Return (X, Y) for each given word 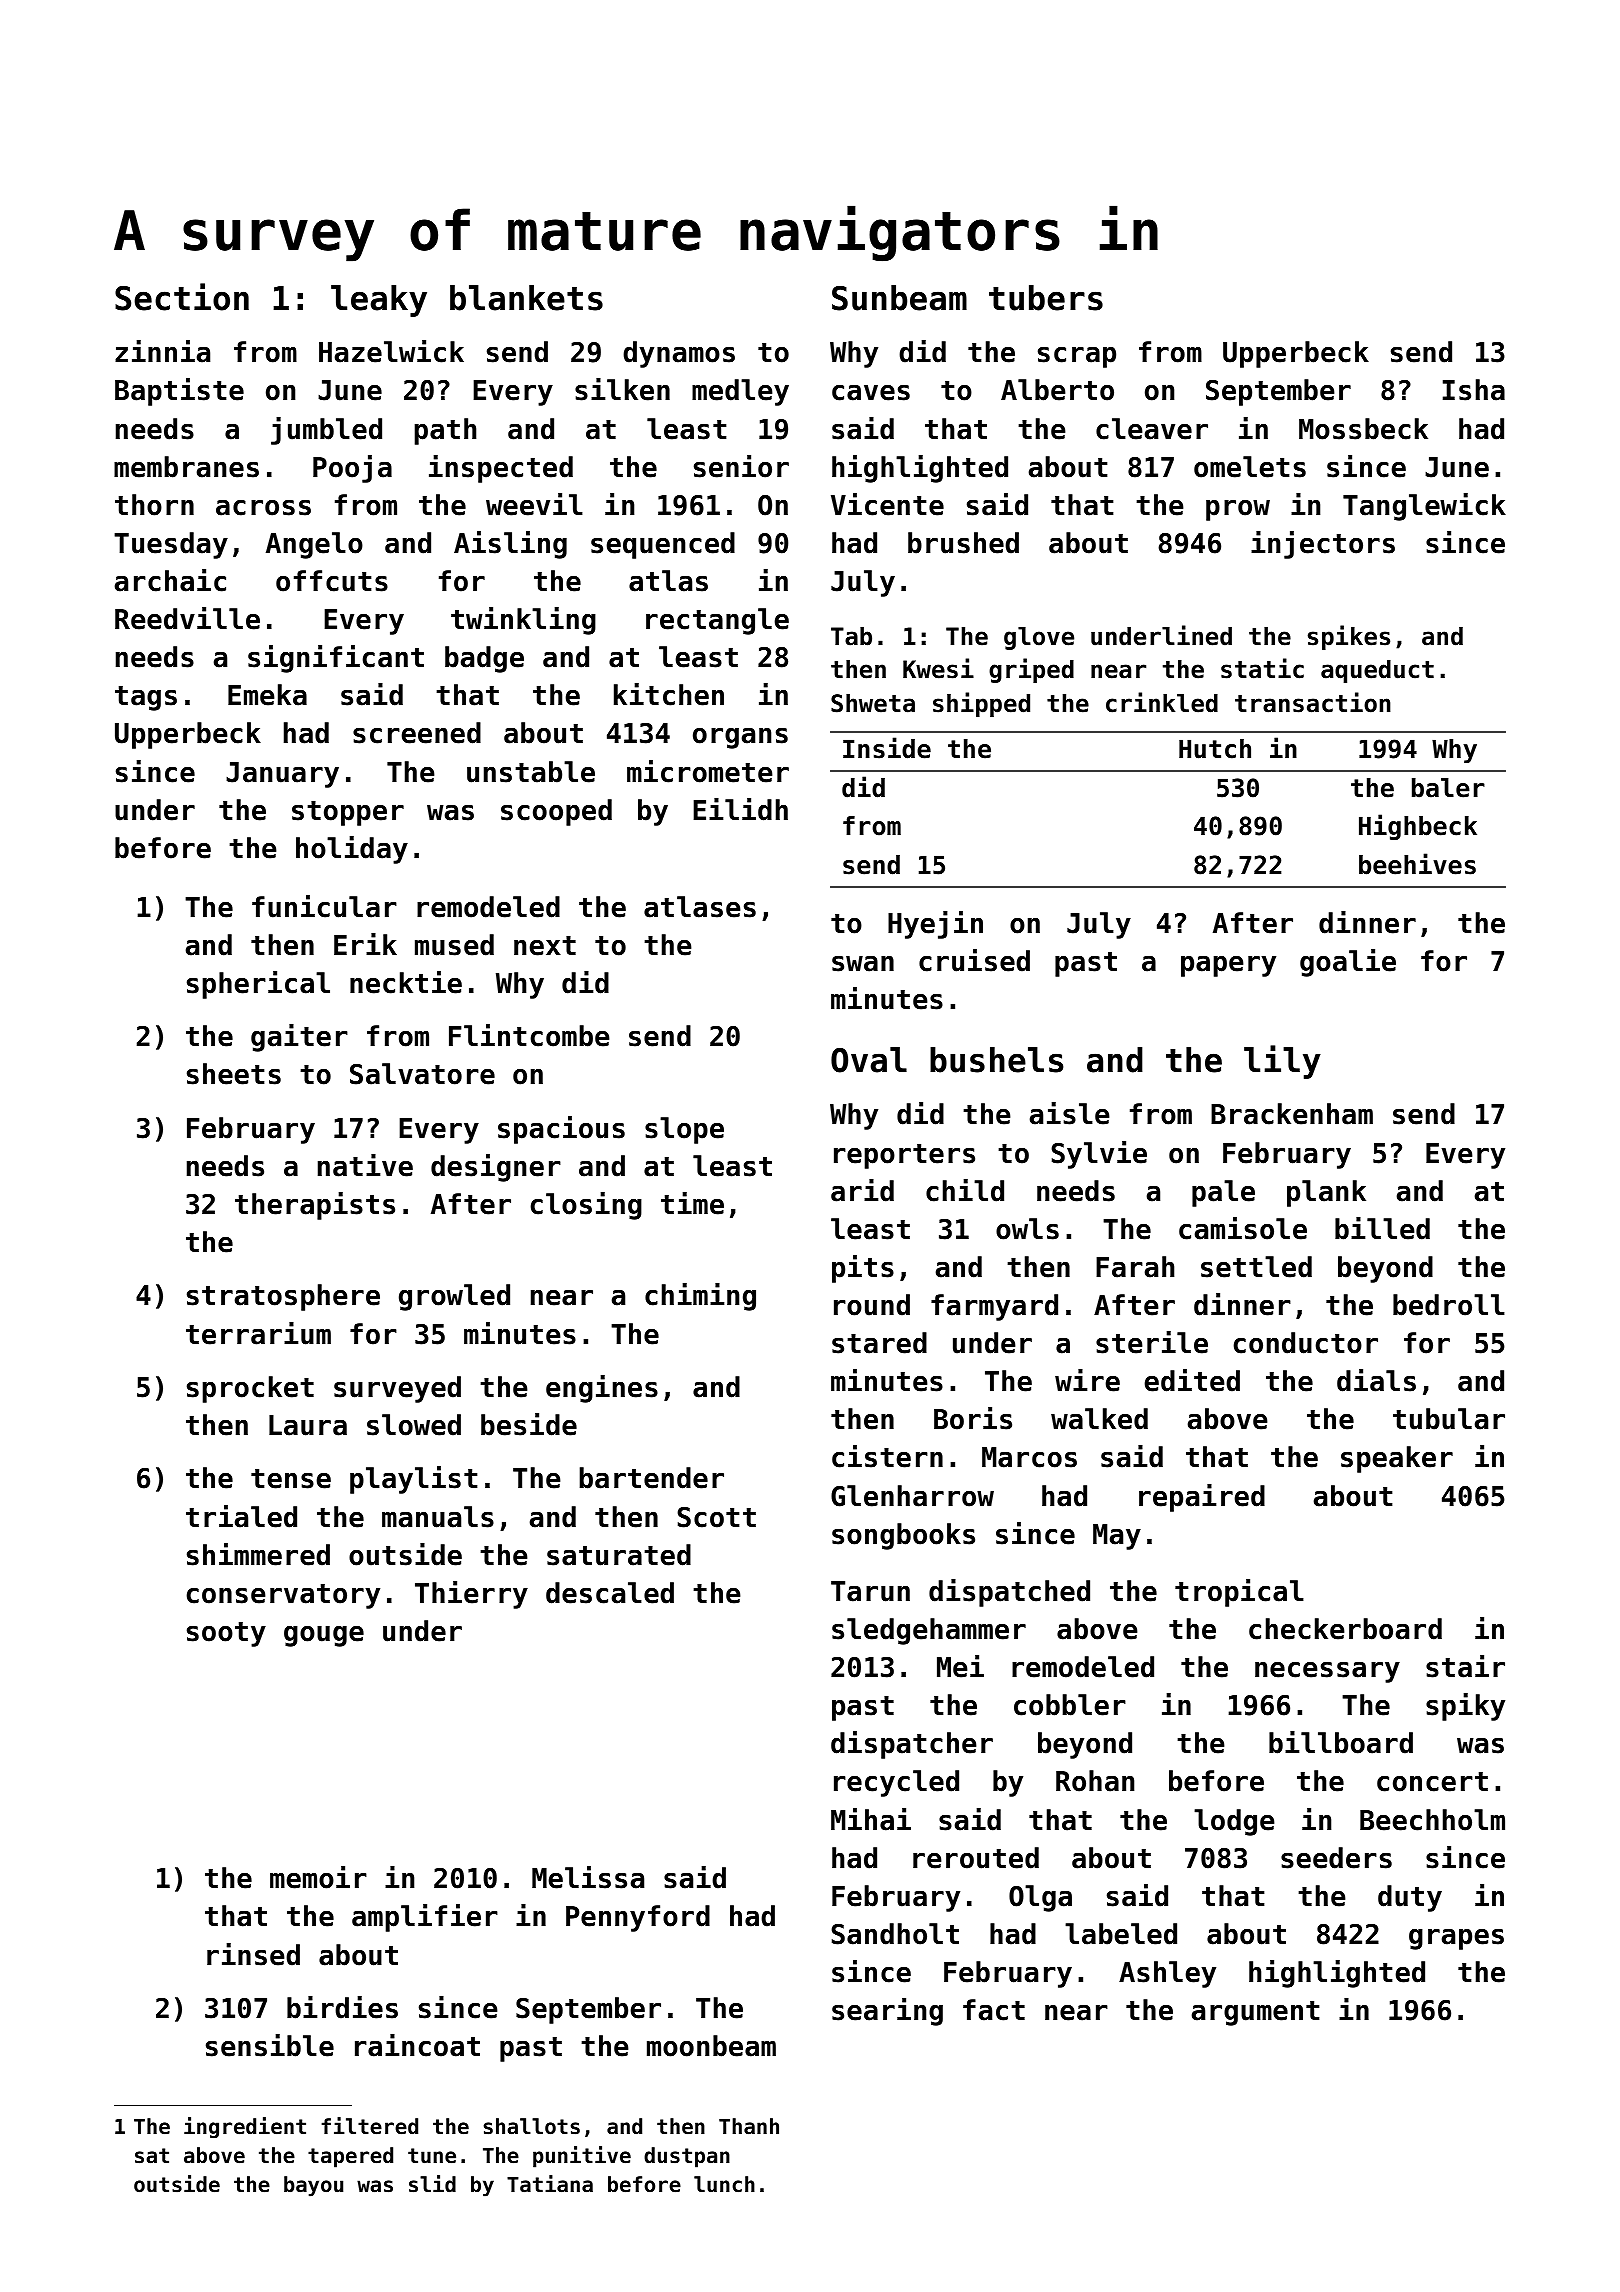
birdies (342, 2007)
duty (1410, 1898)
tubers (1046, 298)
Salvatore (422, 1074)
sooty (226, 1634)
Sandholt (895, 1934)
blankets (526, 298)
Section (182, 297)
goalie (1348, 963)
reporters (904, 1156)
